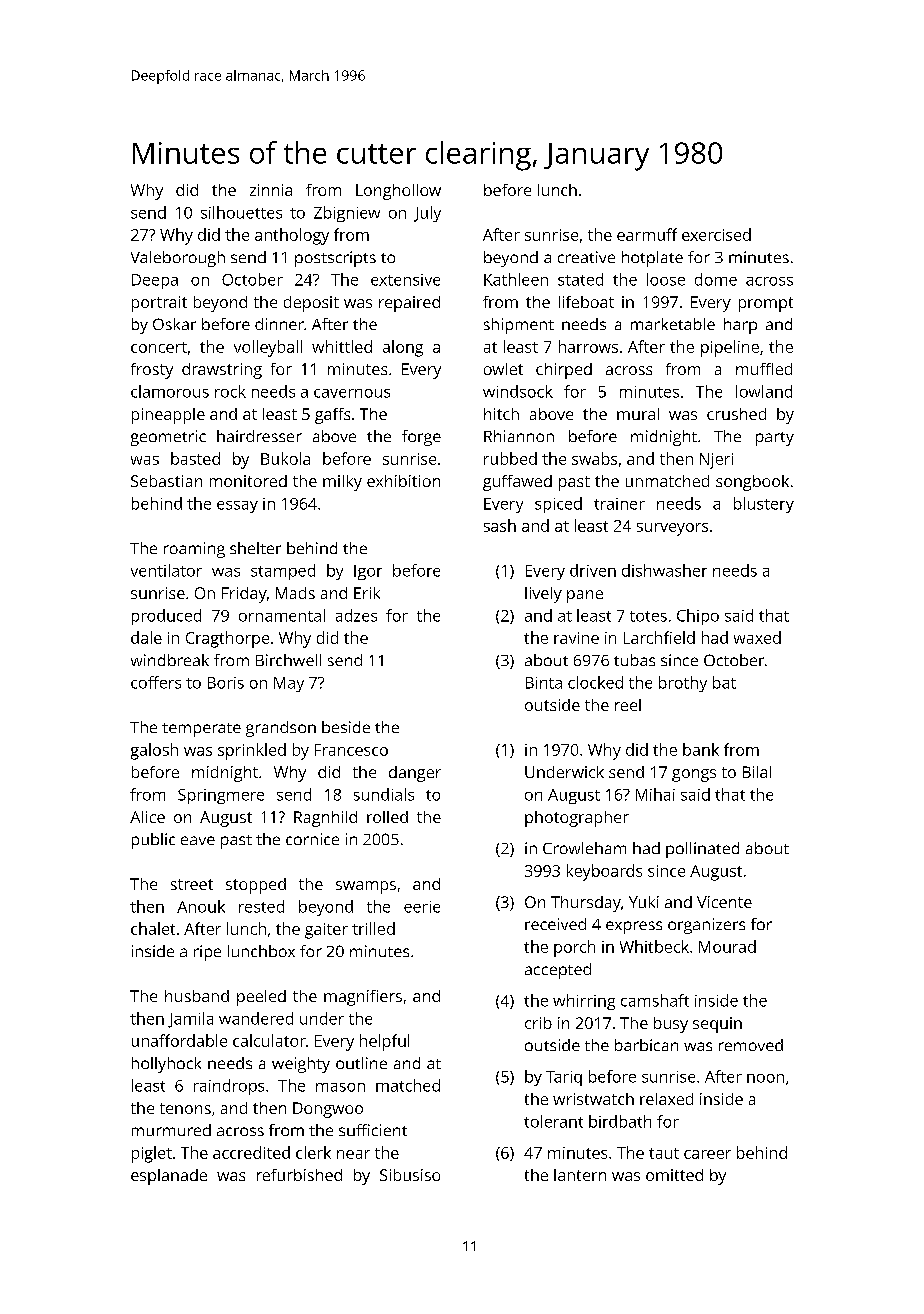  I want to click on drawstring, so click(222, 371).
